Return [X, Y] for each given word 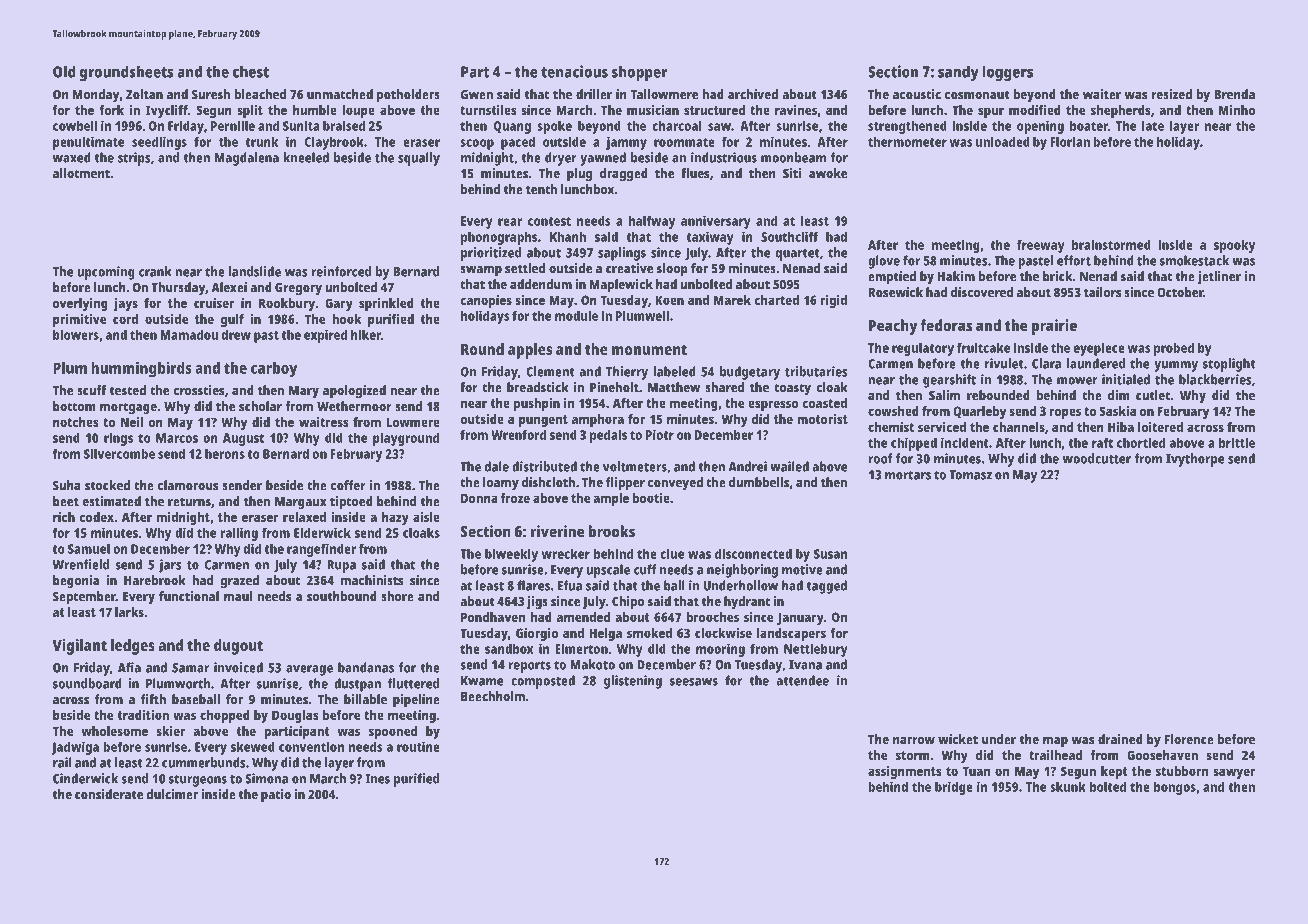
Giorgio [537, 634]
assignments [905, 772]
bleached [260, 94]
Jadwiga [75, 748]
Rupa [341, 566]
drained [1120, 739]
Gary [339, 304]
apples [530, 351]
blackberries [1215, 379]
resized [1172, 94]
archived [753, 94]
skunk [1068, 786]
